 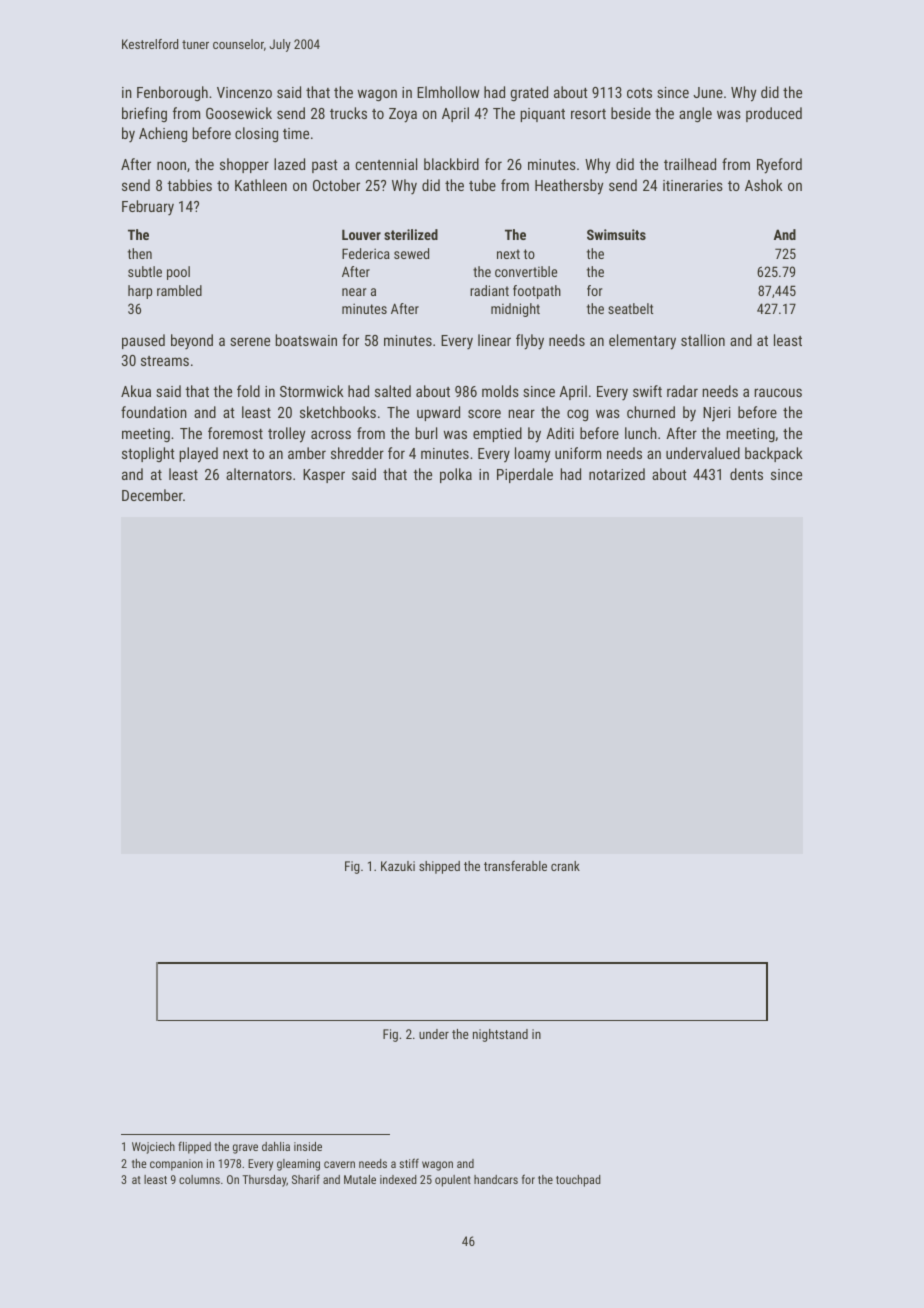 What do you see at coordinates (641, 433) in the screenshot?
I see `lunch` at bounding box center [641, 433].
